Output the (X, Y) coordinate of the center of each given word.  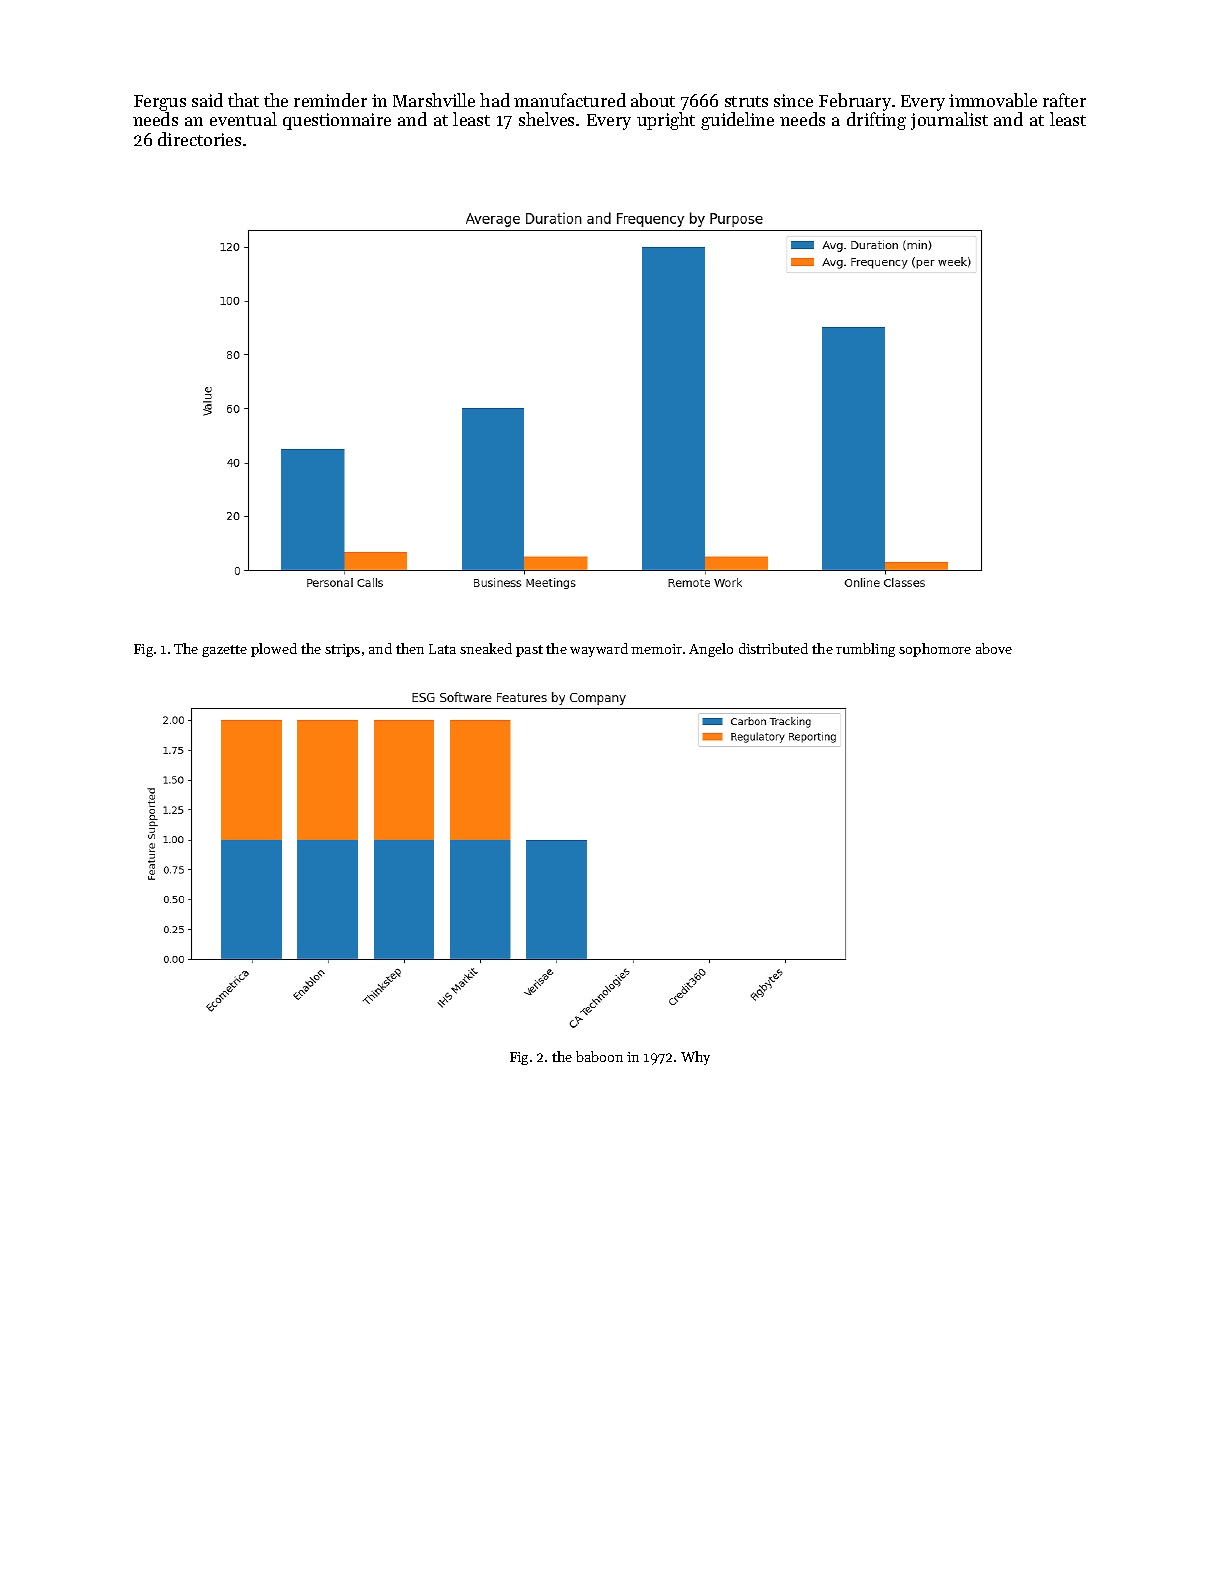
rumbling (865, 650)
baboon (599, 1056)
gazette (224, 651)
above (994, 648)
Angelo (711, 650)
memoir (656, 649)
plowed (274, 650)
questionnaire (337, 121)
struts (746, 101)
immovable (993, 100)
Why (695, 1058)
